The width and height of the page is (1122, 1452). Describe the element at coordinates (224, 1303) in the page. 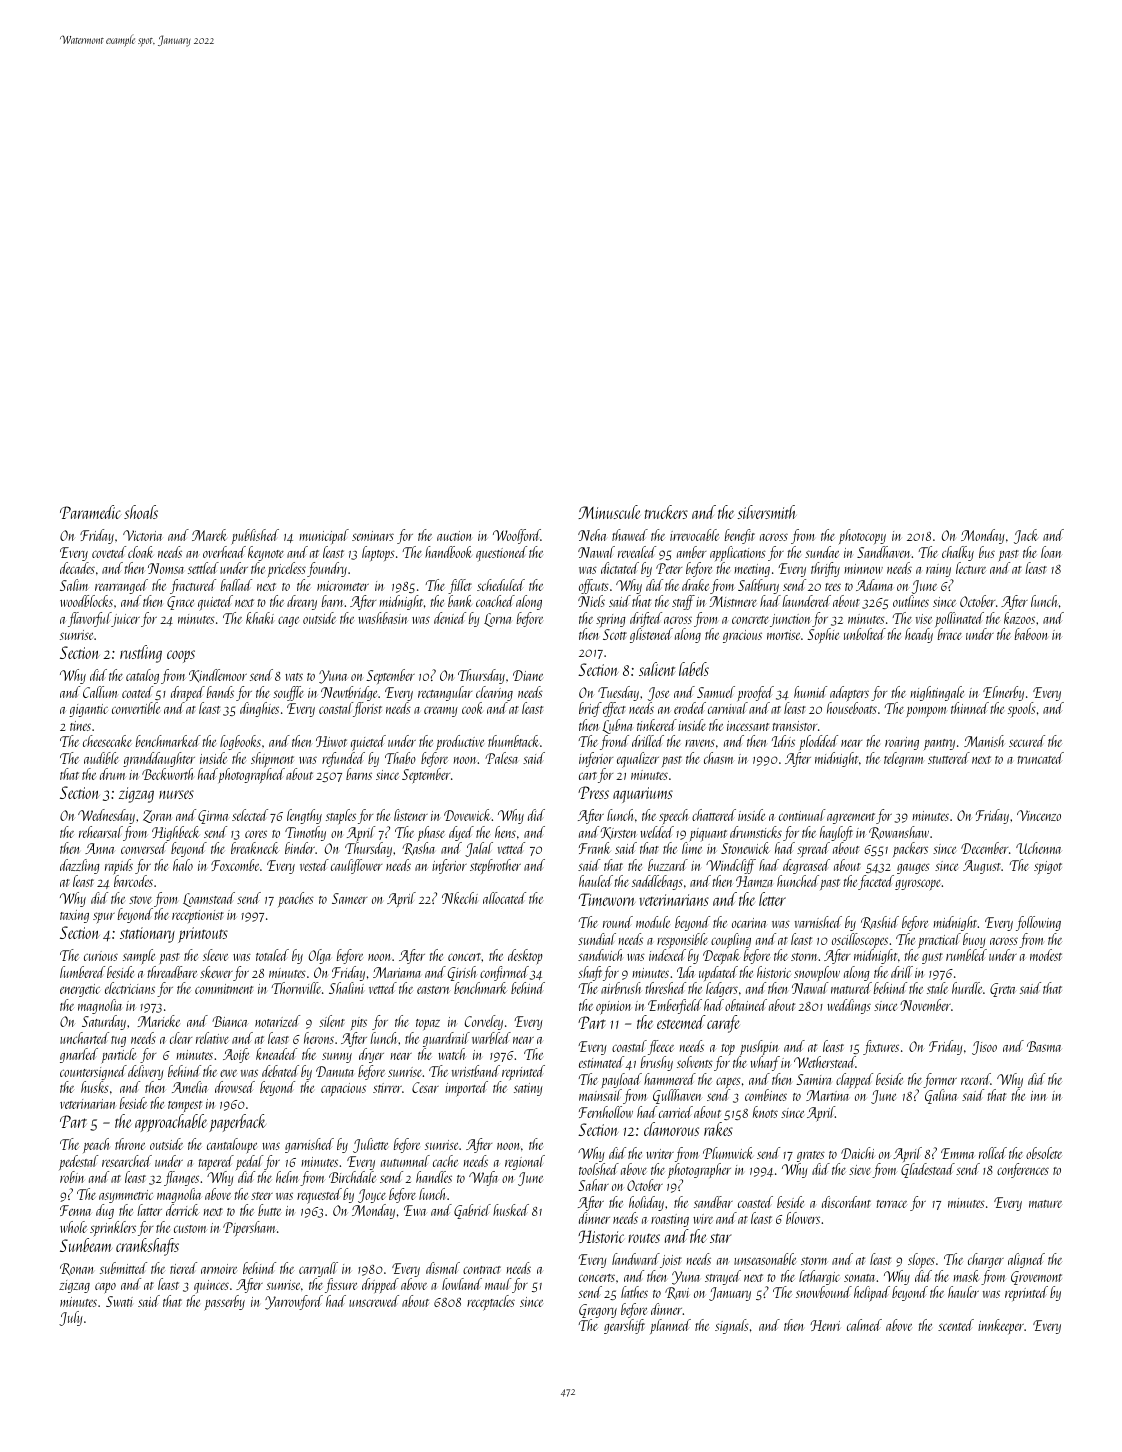

I see `passerby` at that location.
